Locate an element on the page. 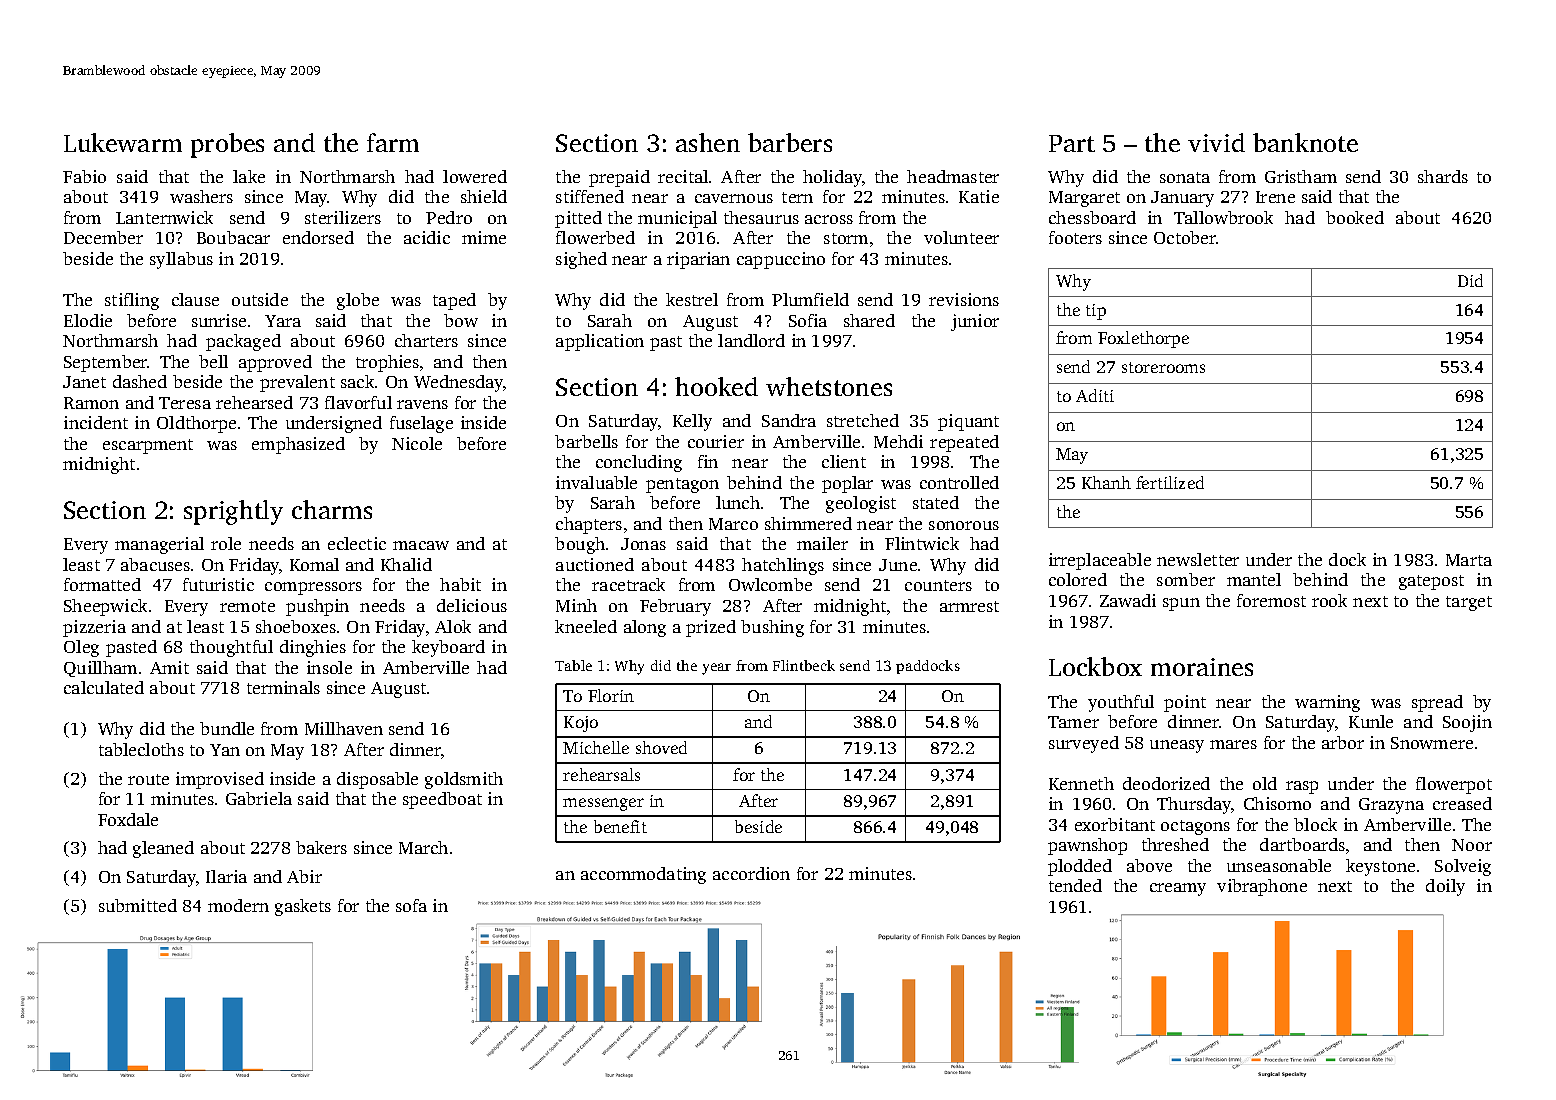  trophies is located at coordinates (387, 363).
